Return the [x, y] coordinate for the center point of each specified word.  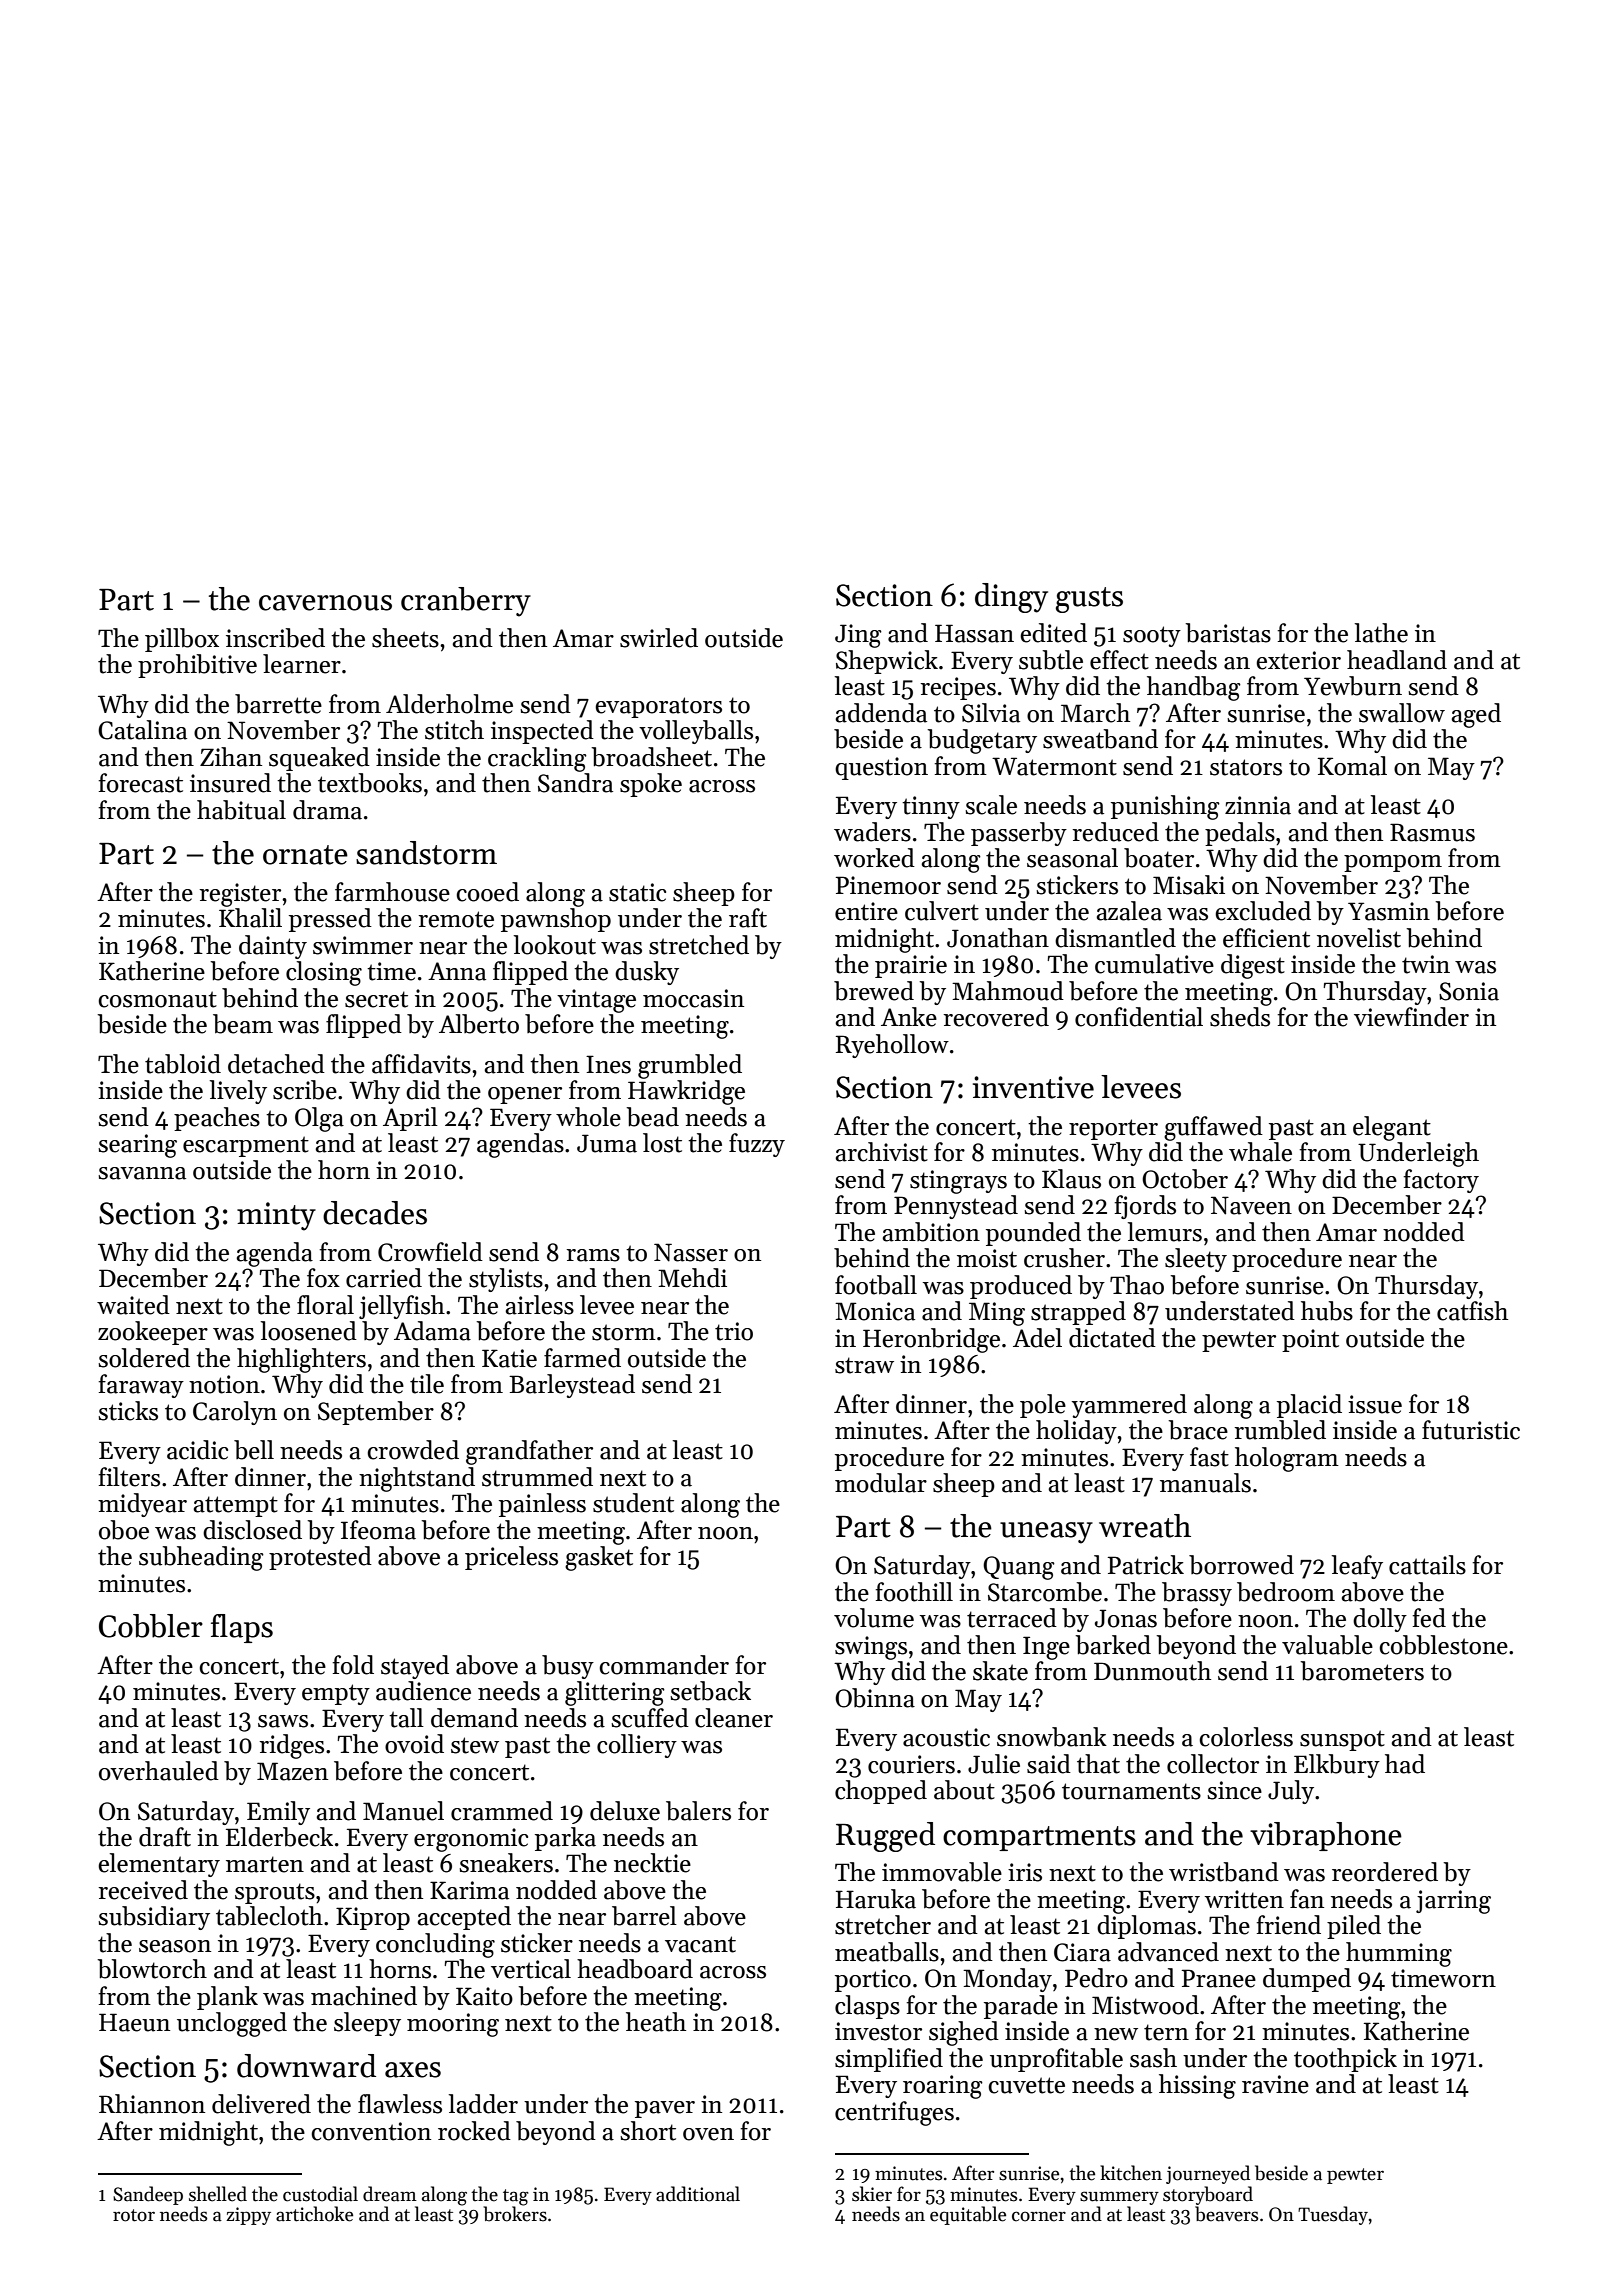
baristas [1228, 633]
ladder [483, 2104]
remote [456, 919]
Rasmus [1432, 832]
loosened [309, 1331]
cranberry [466, 602]
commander [664, 1665]
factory [1441, 1181]
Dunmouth [1152, 1671]
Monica [875, 1311]
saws [283, 1721]
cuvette [1026, 2085]
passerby [1019, 834]
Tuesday [1333, 2215]
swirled [659, 638]
